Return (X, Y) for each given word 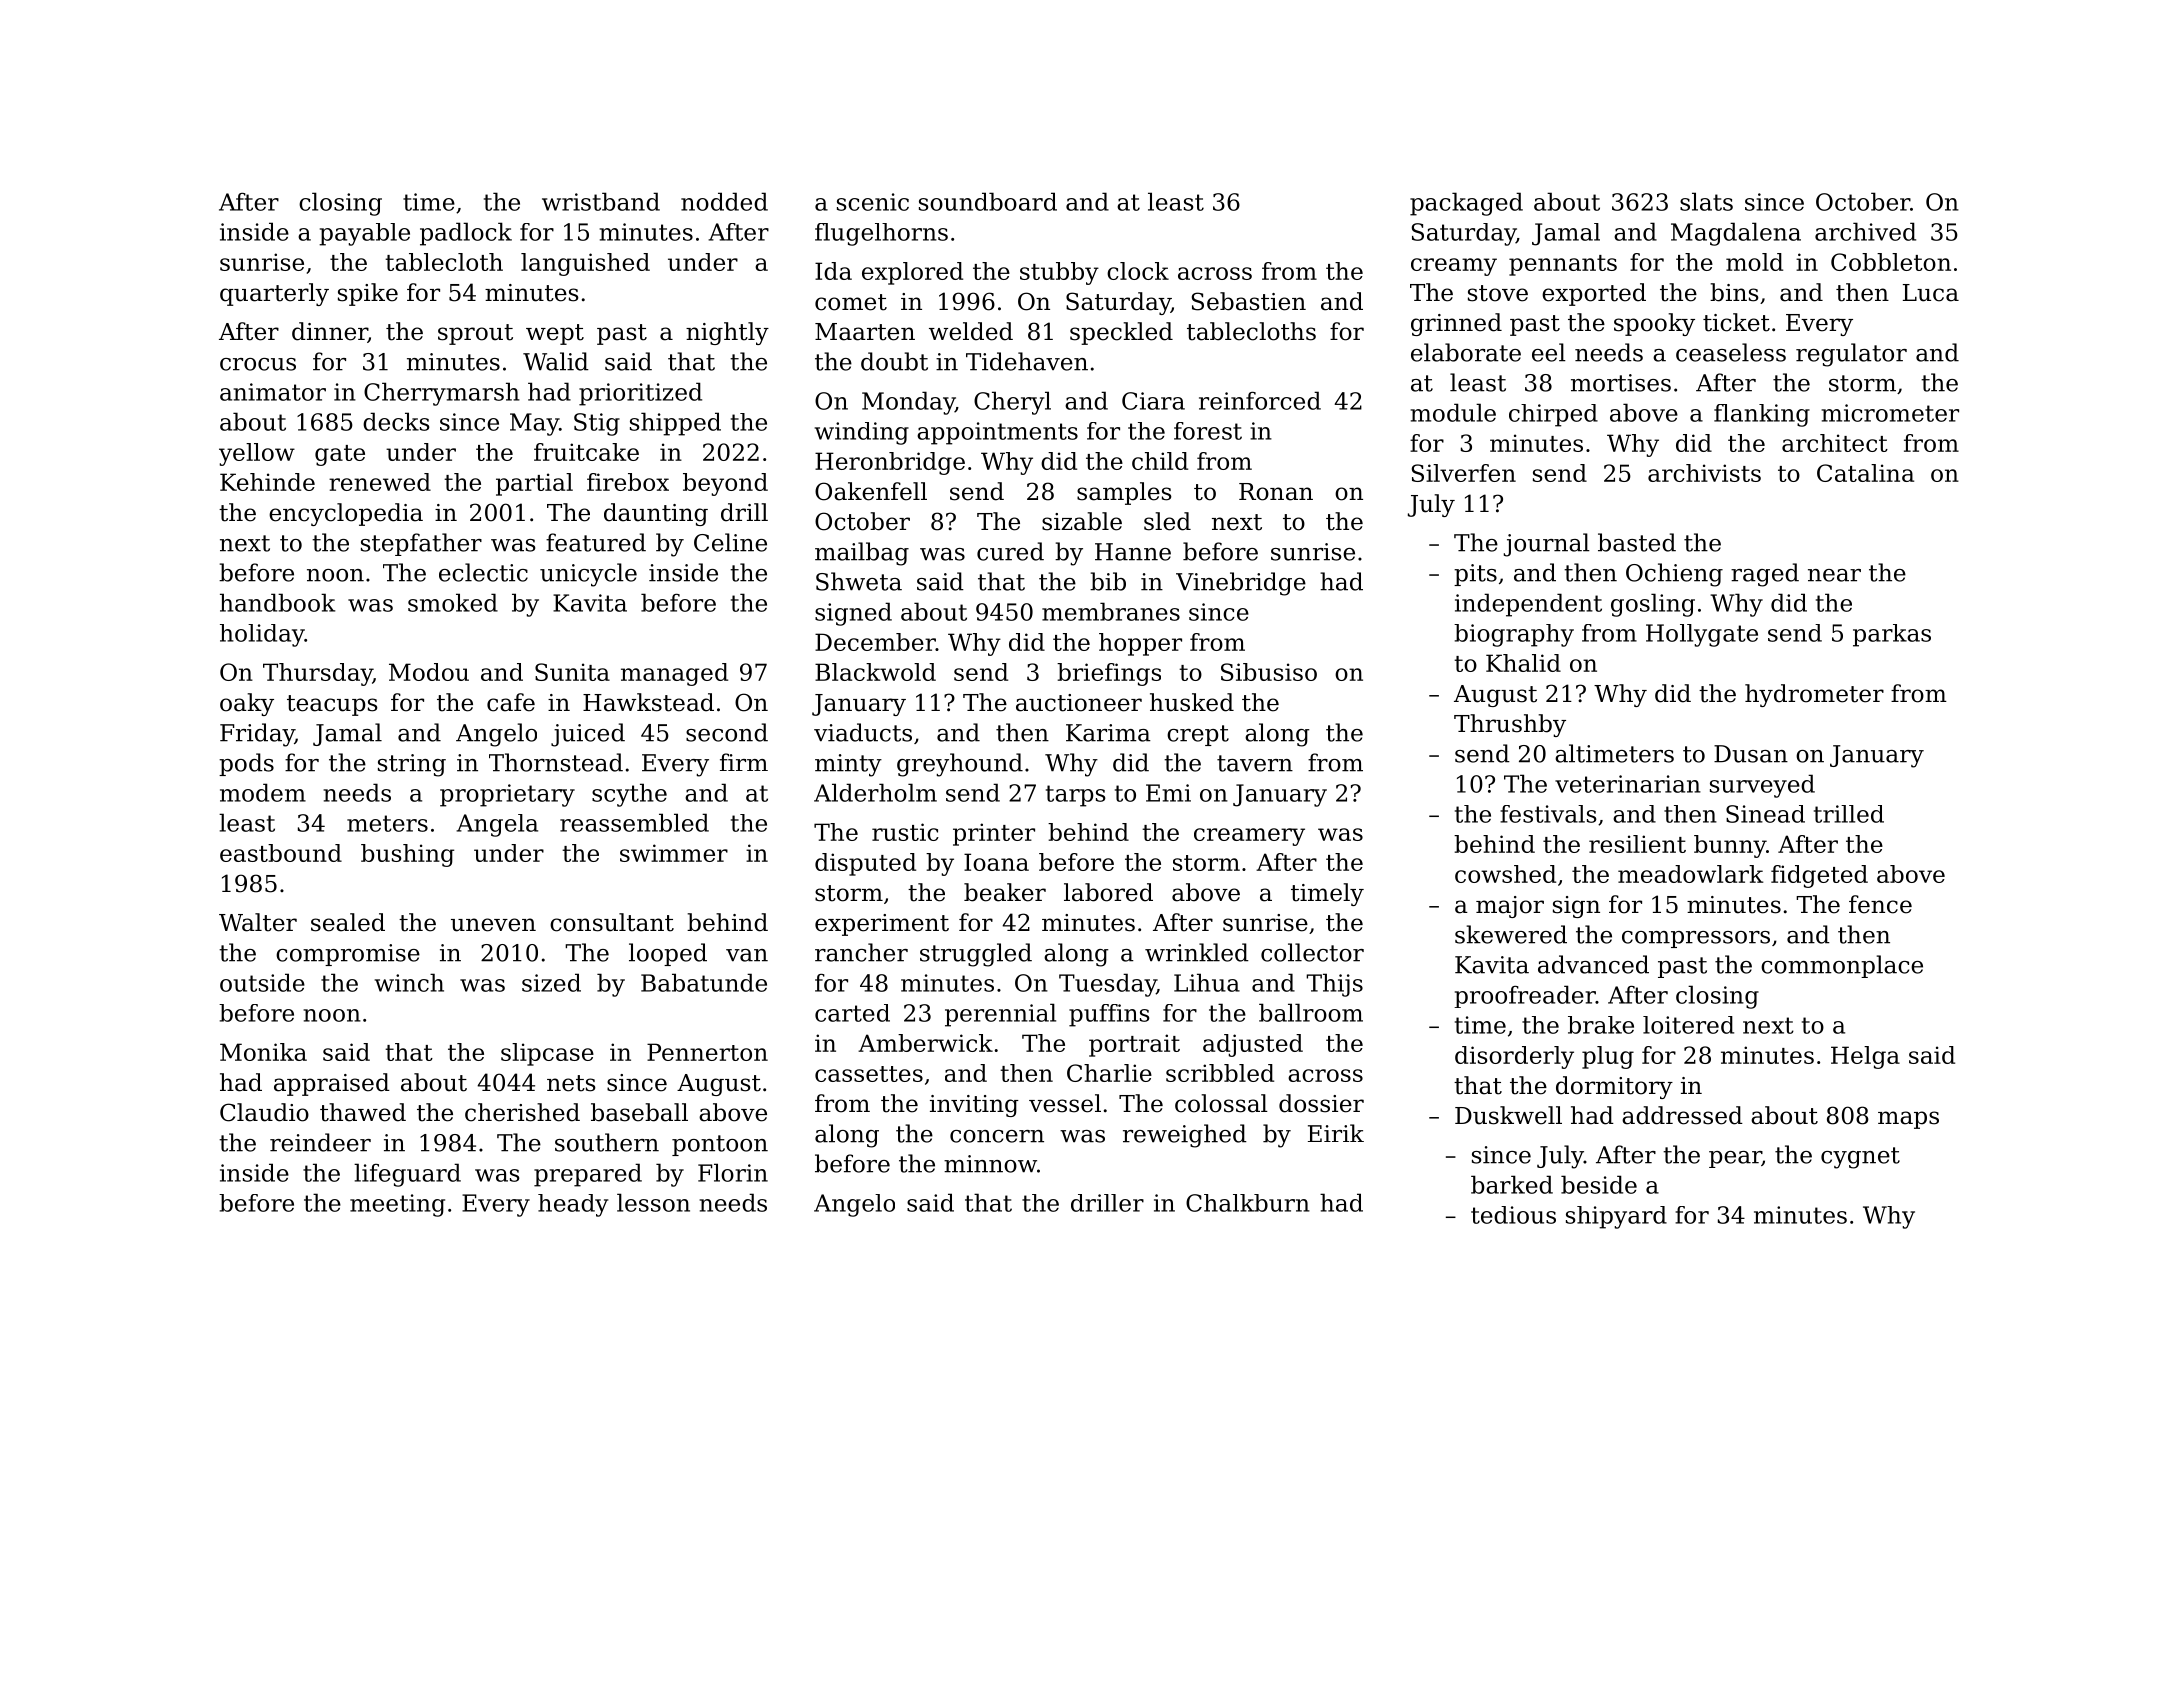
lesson (653, 1202)
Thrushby (1510, 725)
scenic (873, 202)
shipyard (1616, 1217)
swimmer (674, 853)
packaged (1466, 204)
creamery (1249, 837)
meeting (397, 1205)
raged (1765, 575)
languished (585, 264)
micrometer (1890, 413)
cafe (511, 702)
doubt (894, 361)
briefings (1109, 674)
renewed (380, 482)
